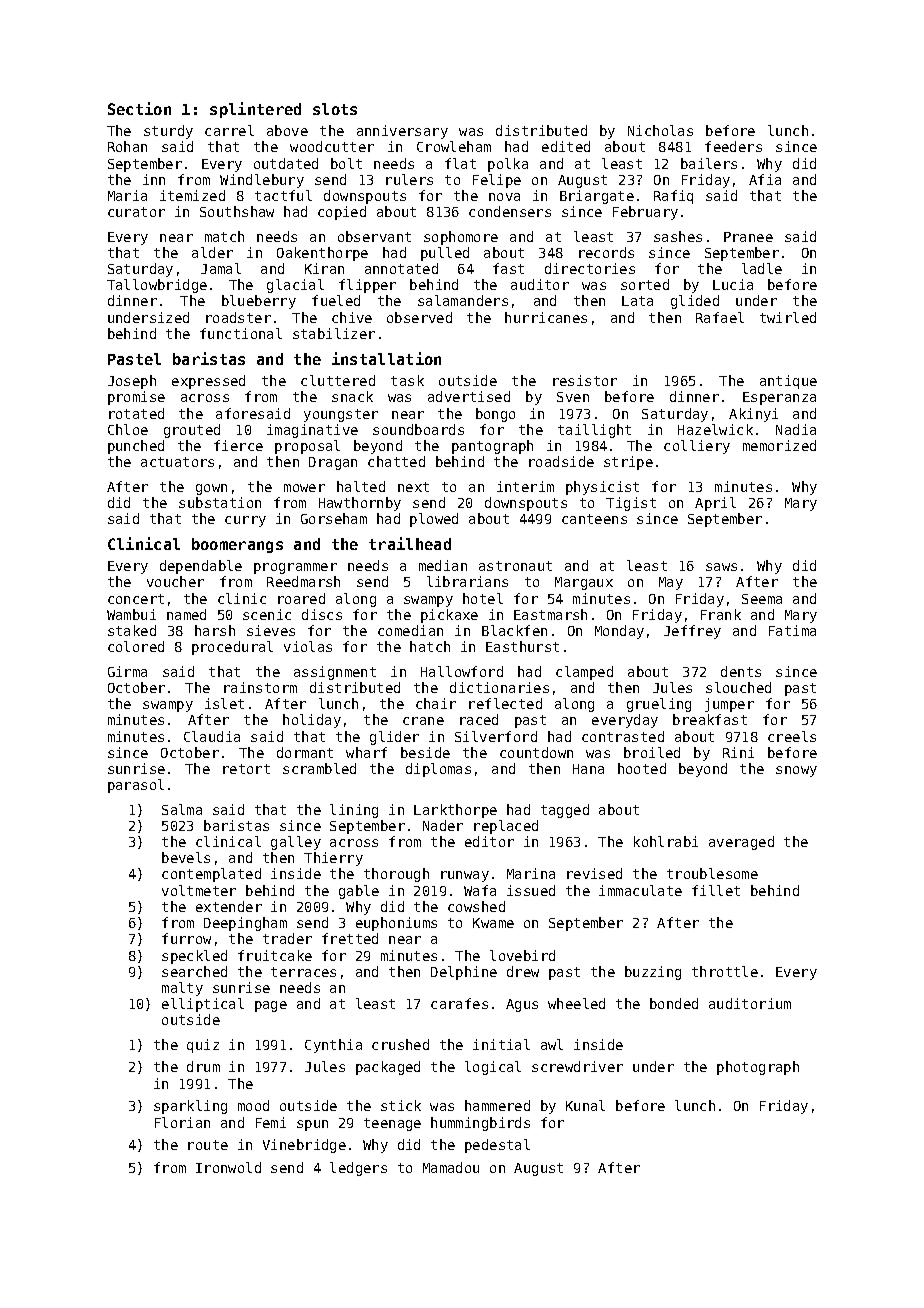 Image resolution: width=924 pixels, height=1308 pixels. I want to click on Hallowford, so click(462, 671).
